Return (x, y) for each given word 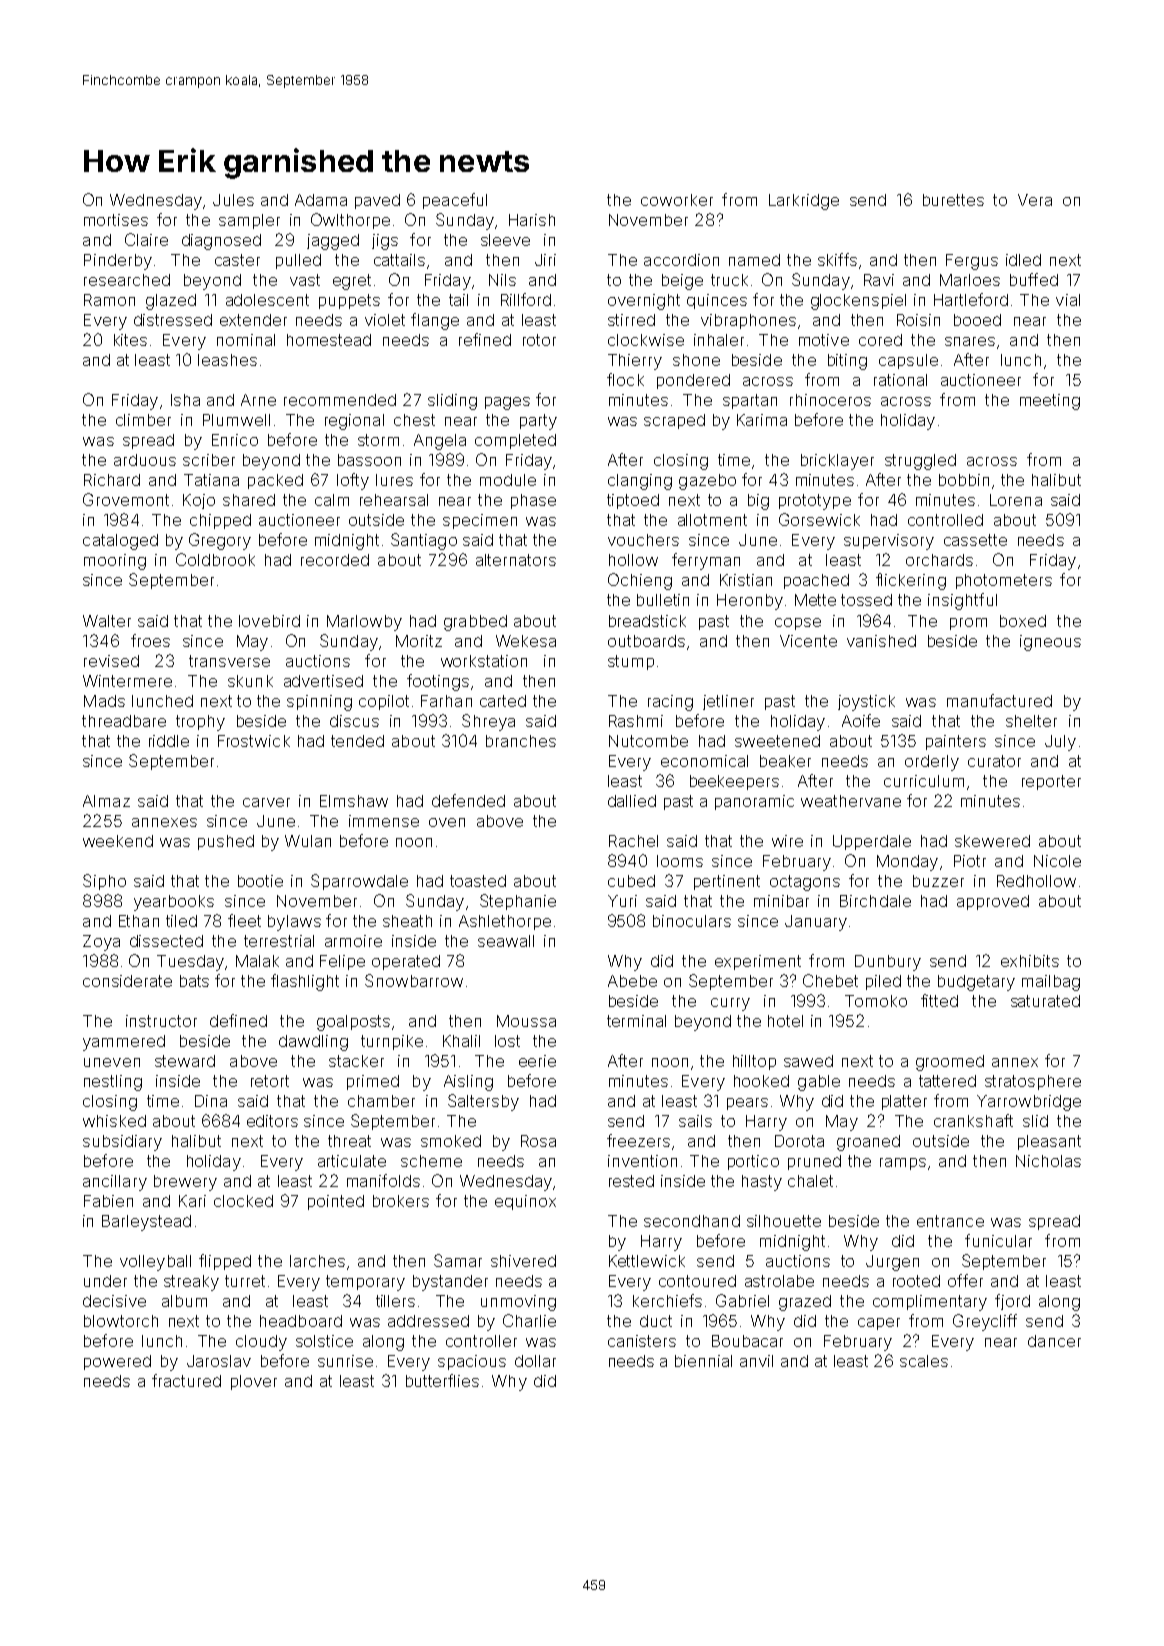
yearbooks (174, 903)
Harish (532, 220)
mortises (116, 220)
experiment (758, 962)
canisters (642, 1341)
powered (117, 1362)
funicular (998, 1240)
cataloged (120, 542)
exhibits (1030, 961)
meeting (1050, 402)
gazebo (707, 482)
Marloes (970, 280)
